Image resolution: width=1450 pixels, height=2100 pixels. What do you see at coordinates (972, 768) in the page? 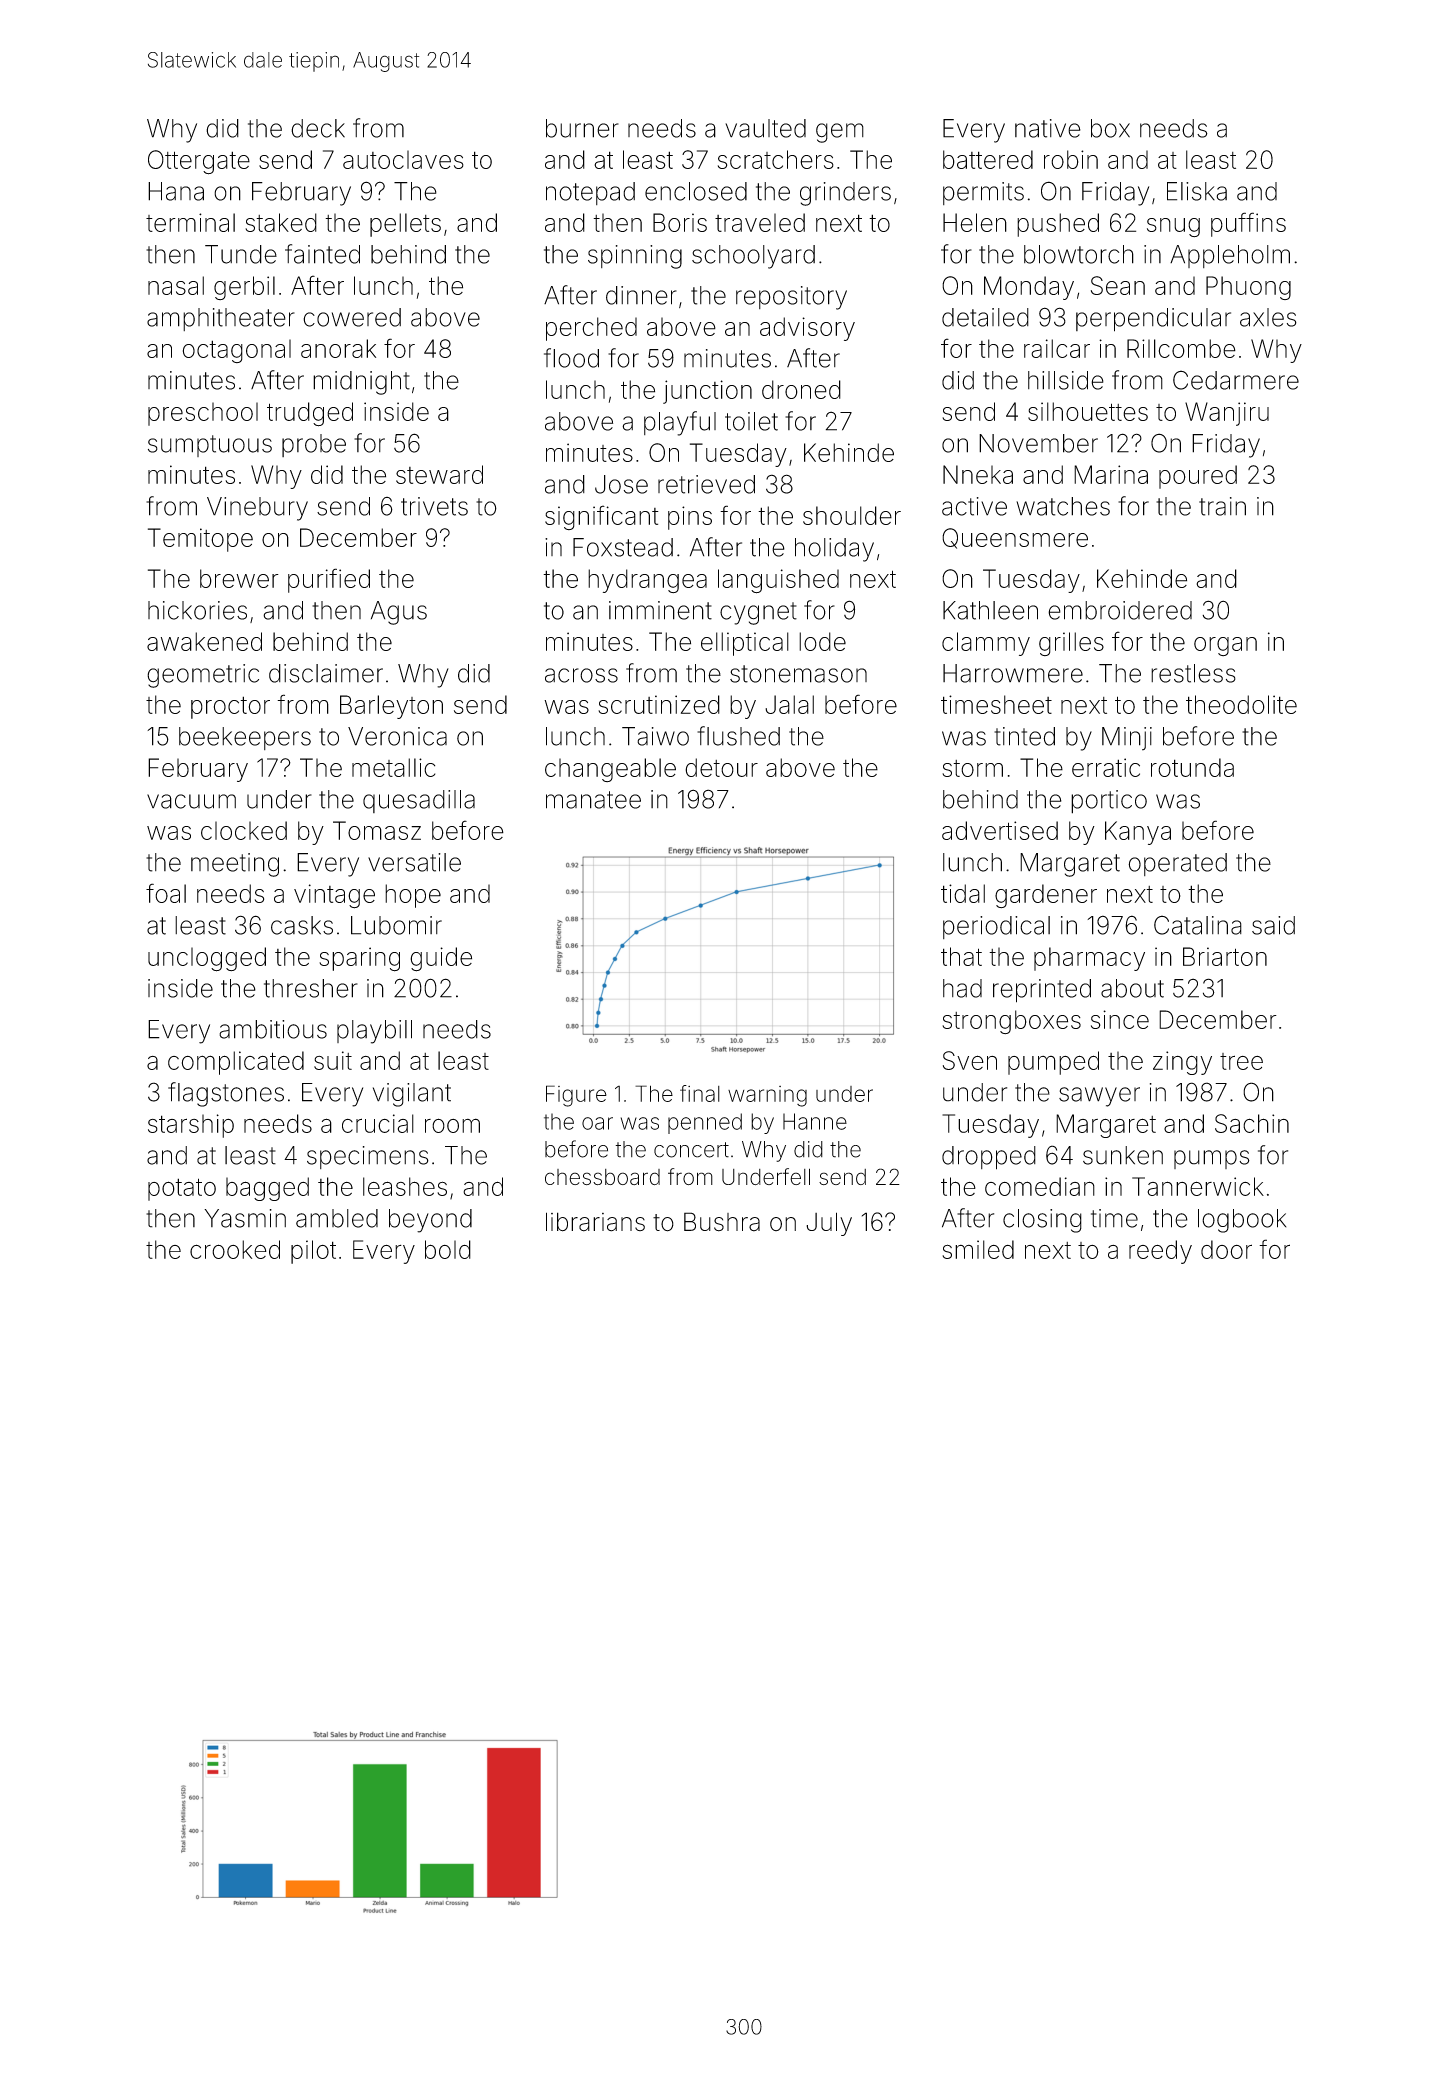
I see `storm` at bounding box center [972, 768].
